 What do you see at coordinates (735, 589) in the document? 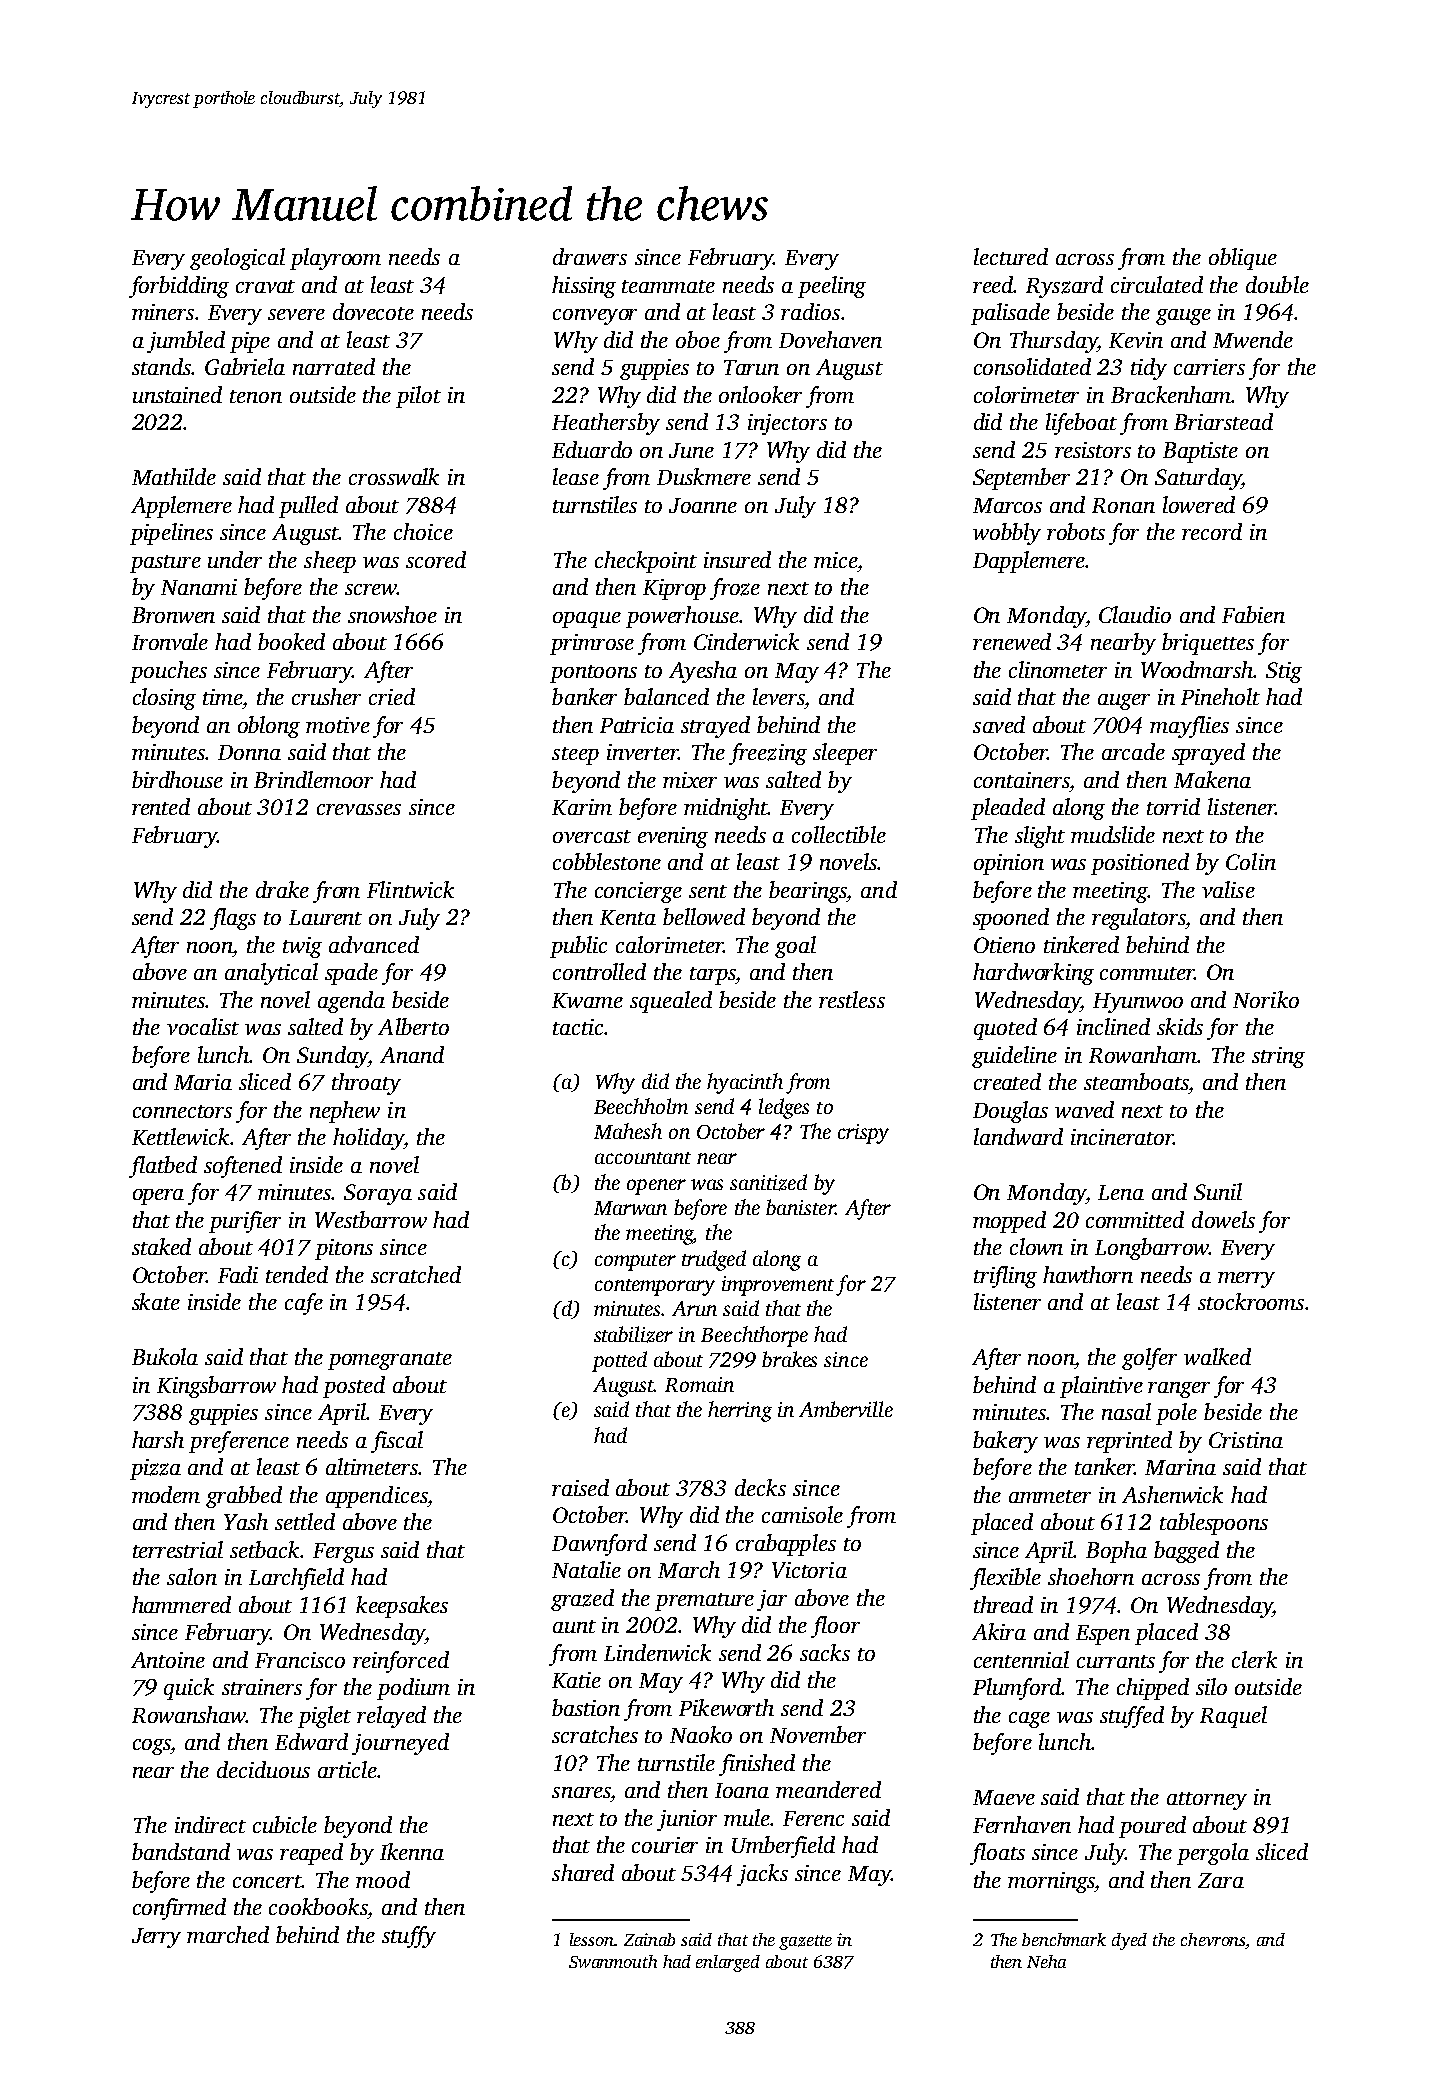
I see `froze` at bounding box center [735, 589].
